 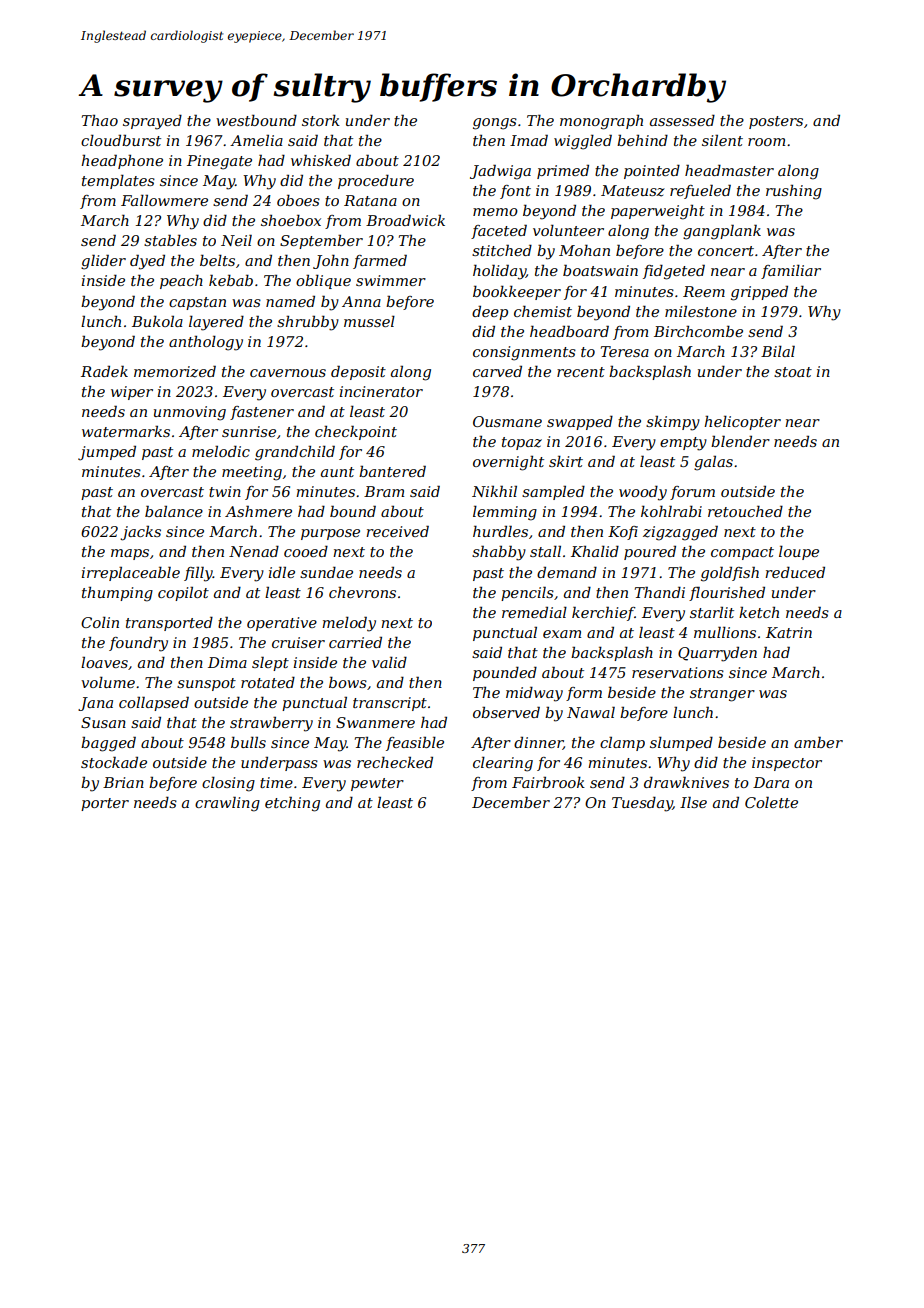 What do you see at coordinates (603, 613) in the document?
I see `kerchief` at bounding box center [603, 613].
